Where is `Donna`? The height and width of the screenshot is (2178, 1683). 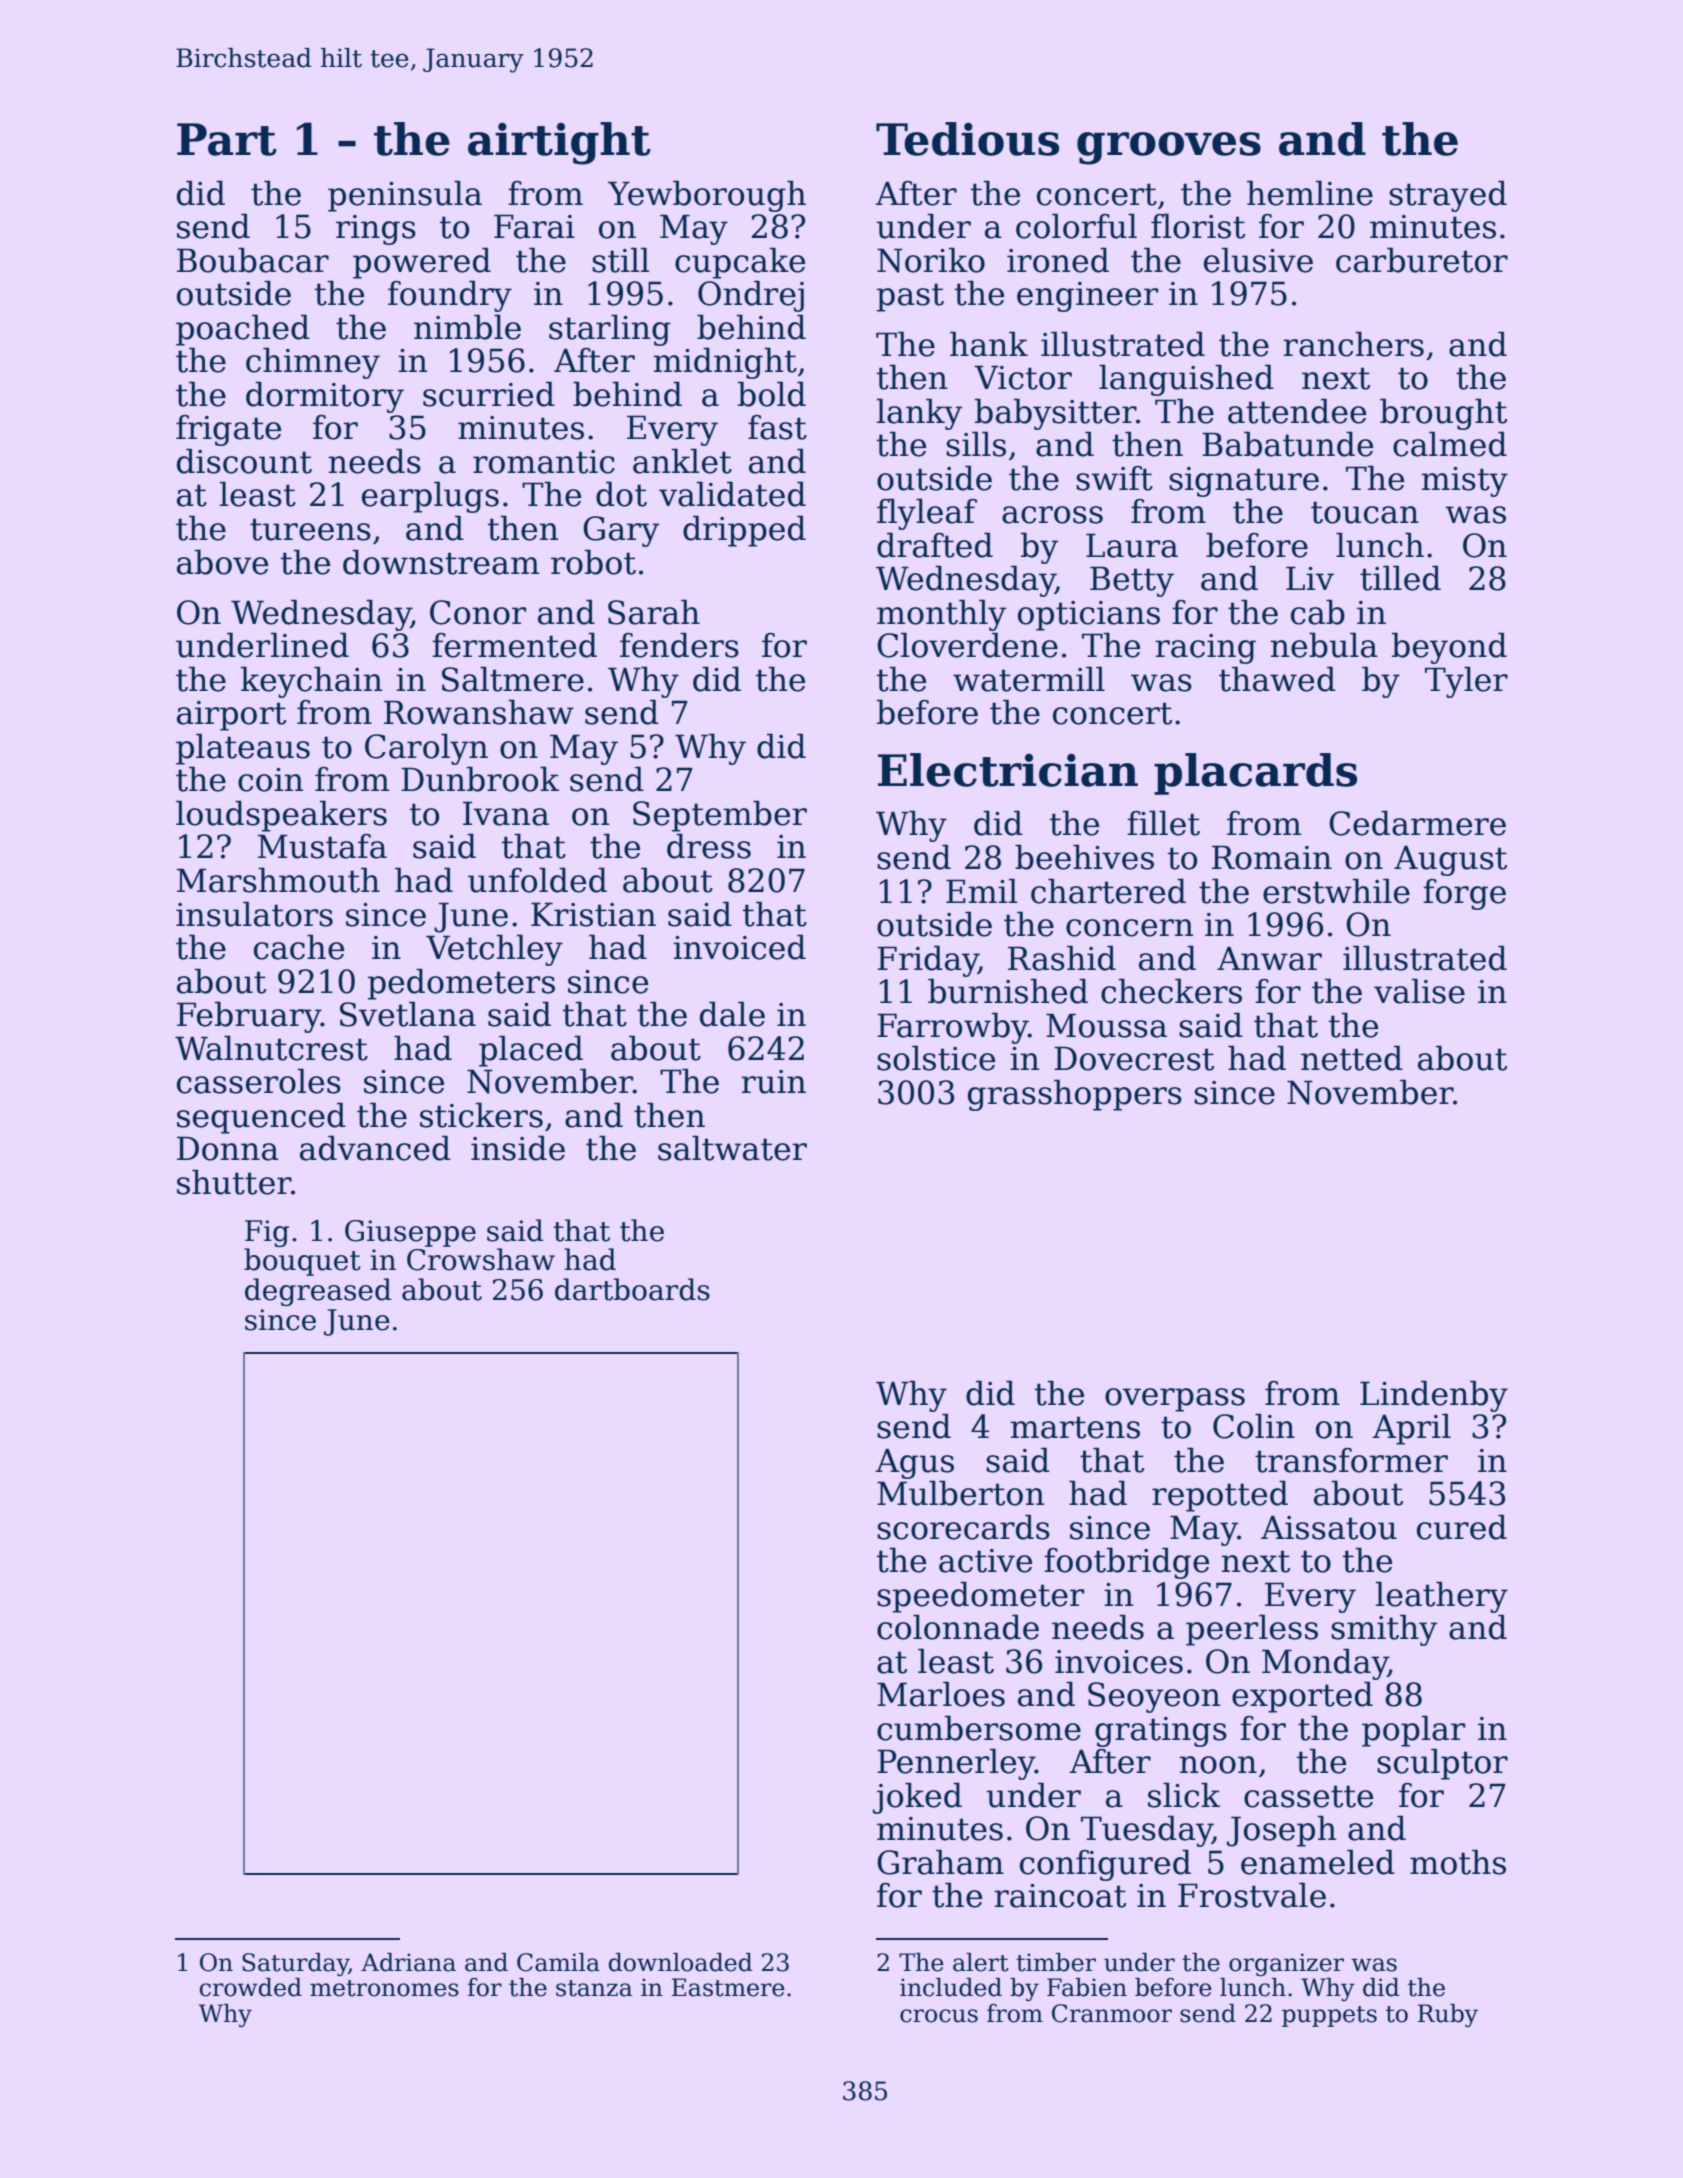
Donna is located at coordinates (228, 1148).
